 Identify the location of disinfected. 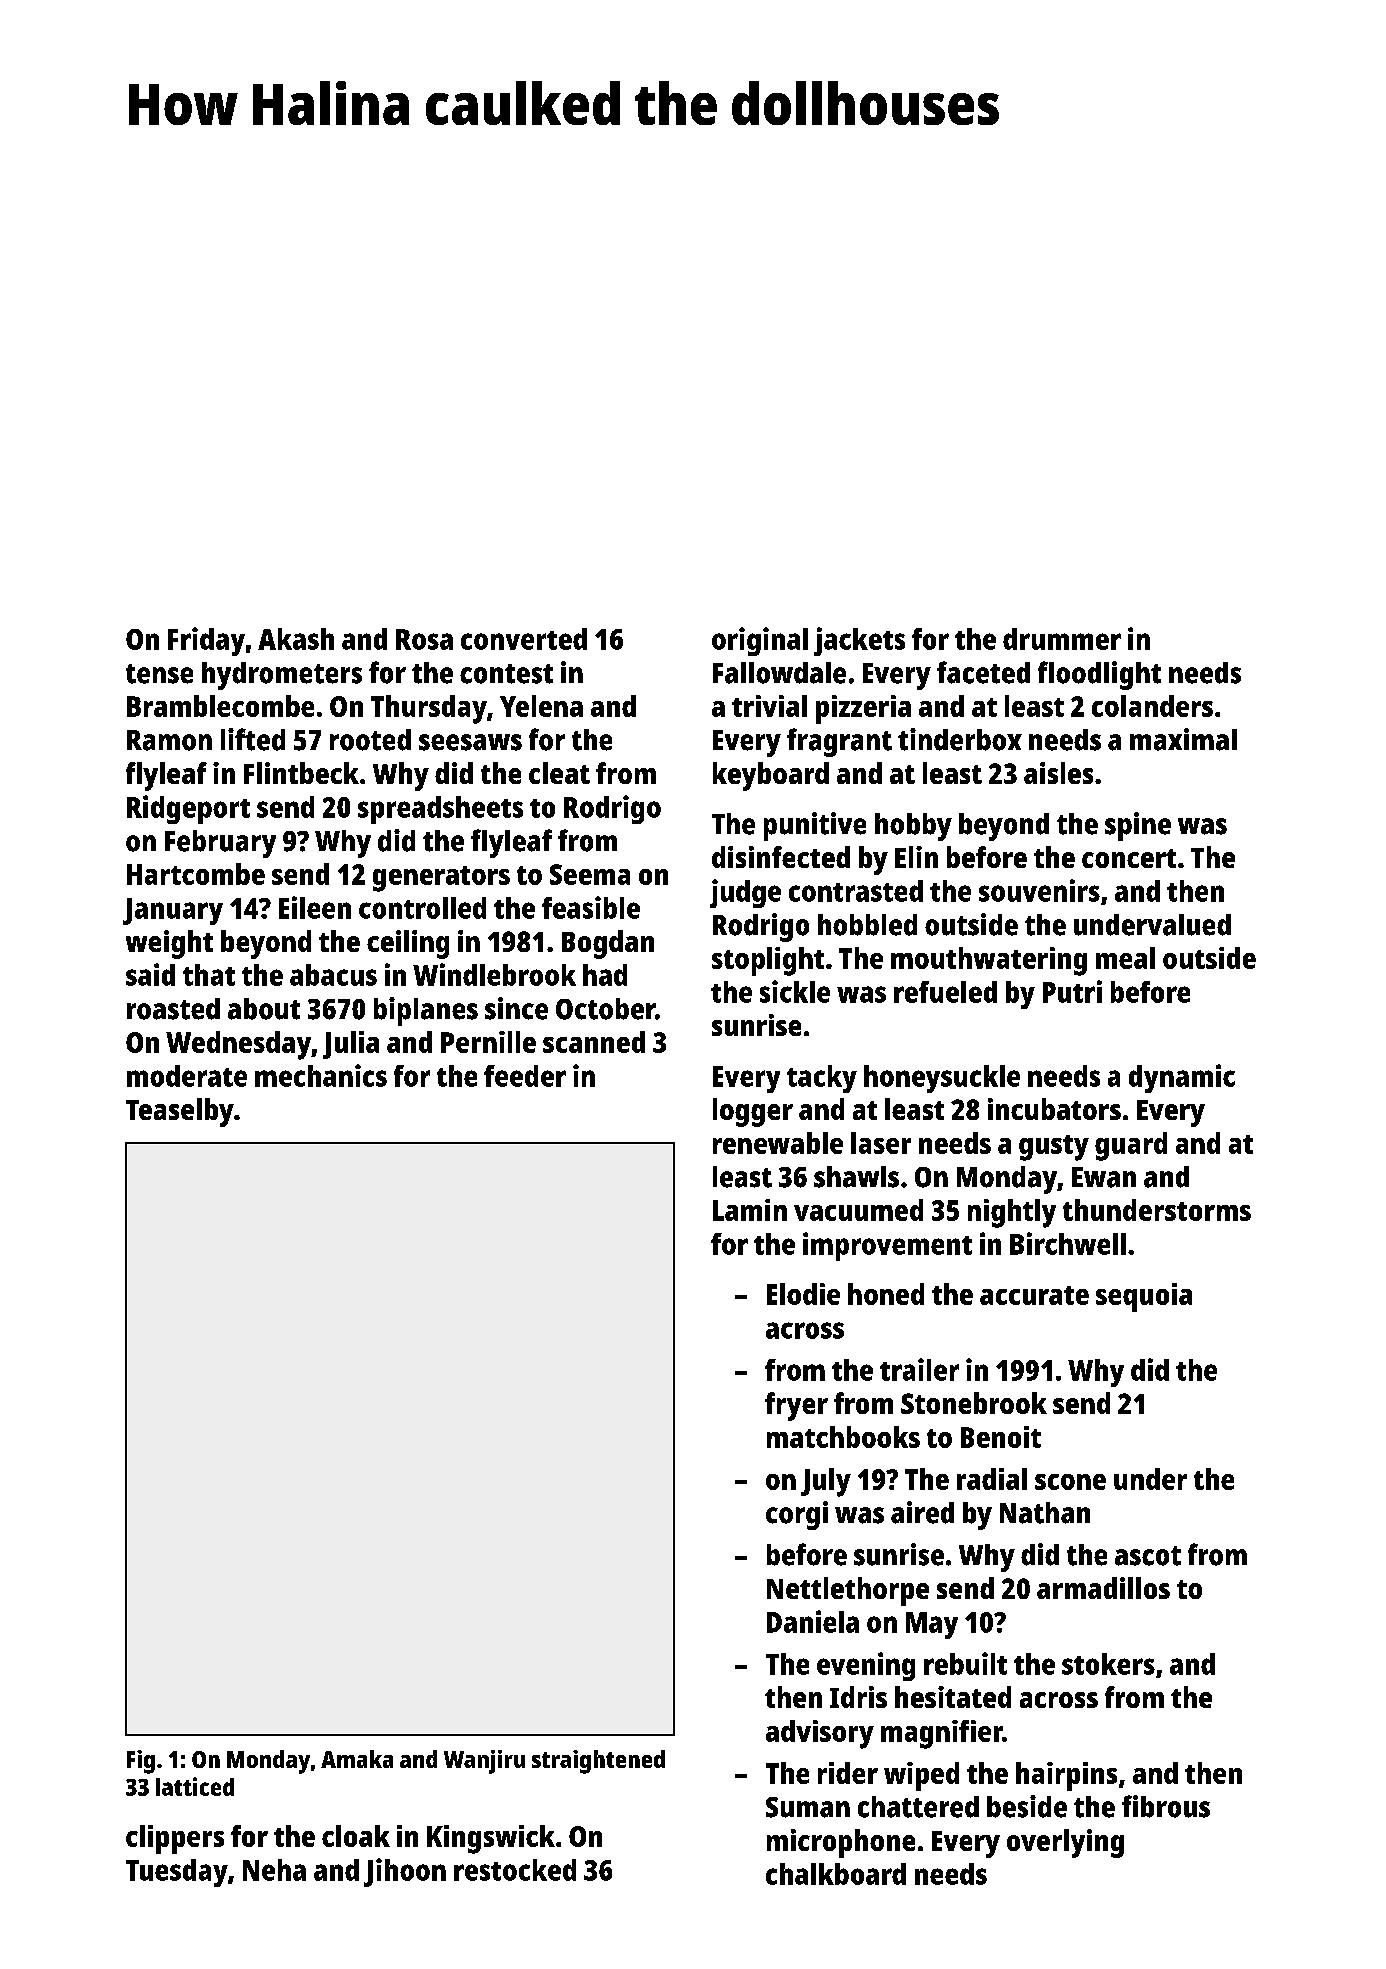
(781, 857).
